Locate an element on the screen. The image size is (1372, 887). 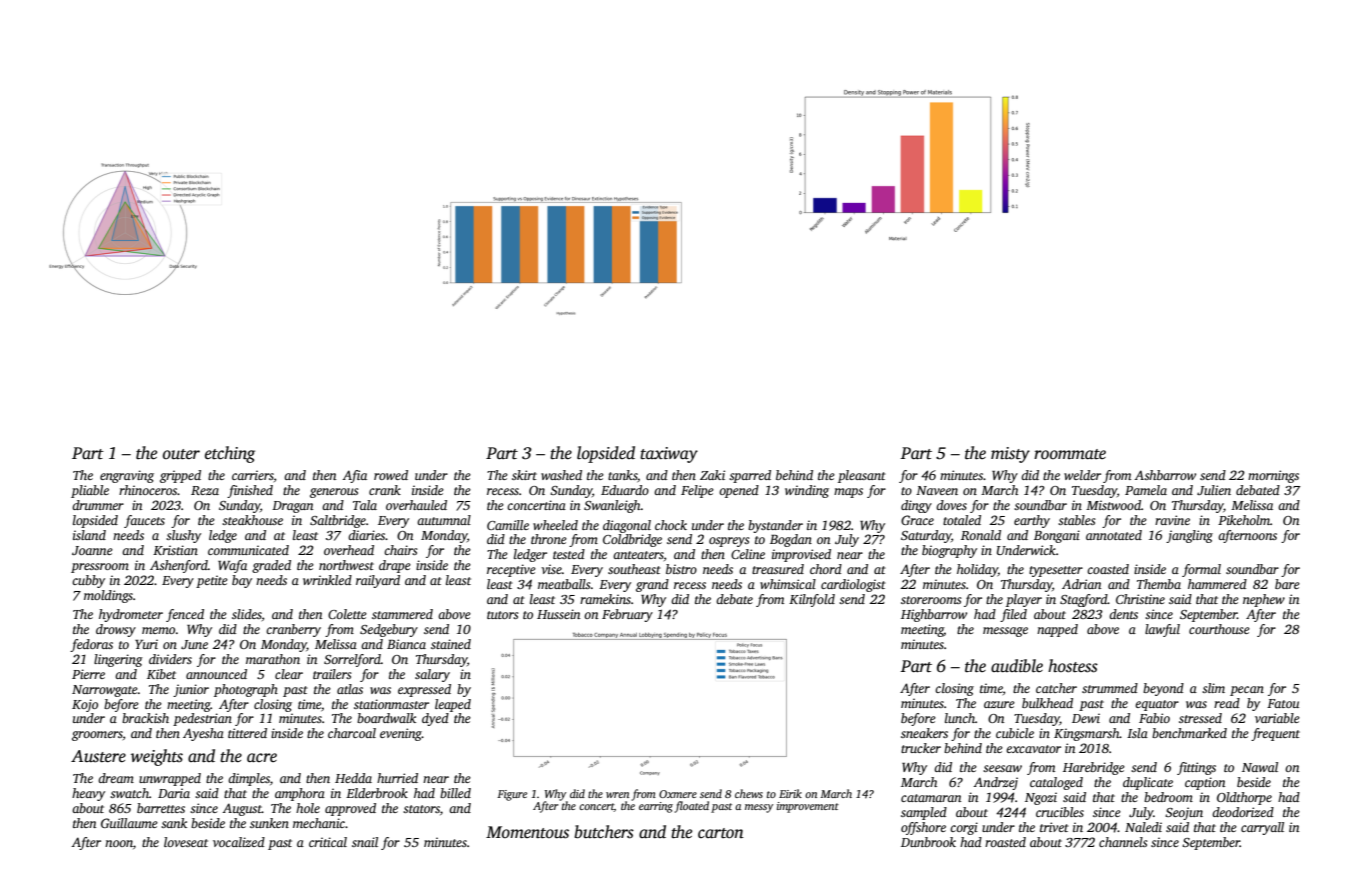
taxiway is located at coordinates (669, 455).
